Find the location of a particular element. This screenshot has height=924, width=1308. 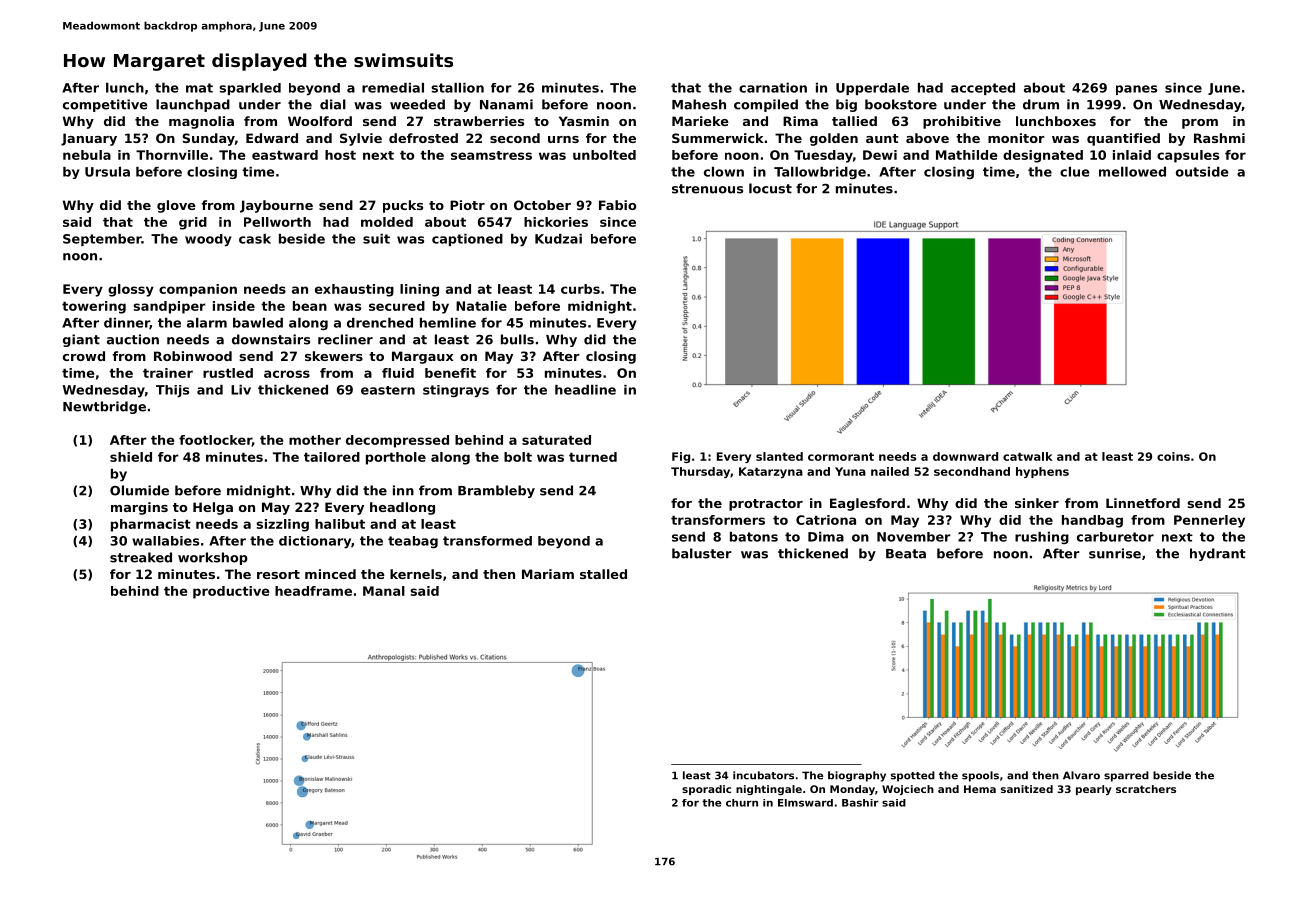

stallion is located at coordinates (457, 88).
